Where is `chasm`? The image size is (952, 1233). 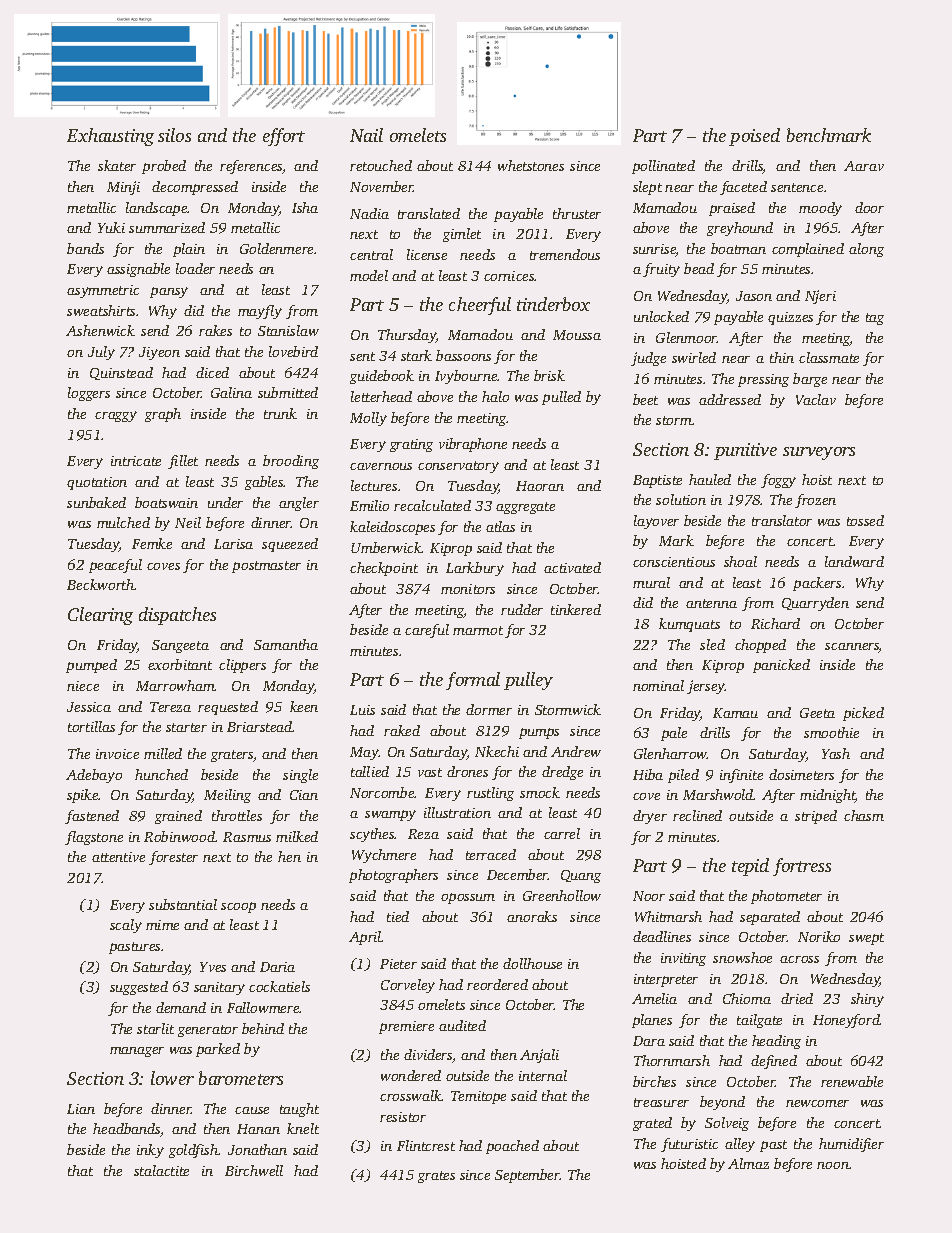
chasm is located at coordinates (864, 815).
